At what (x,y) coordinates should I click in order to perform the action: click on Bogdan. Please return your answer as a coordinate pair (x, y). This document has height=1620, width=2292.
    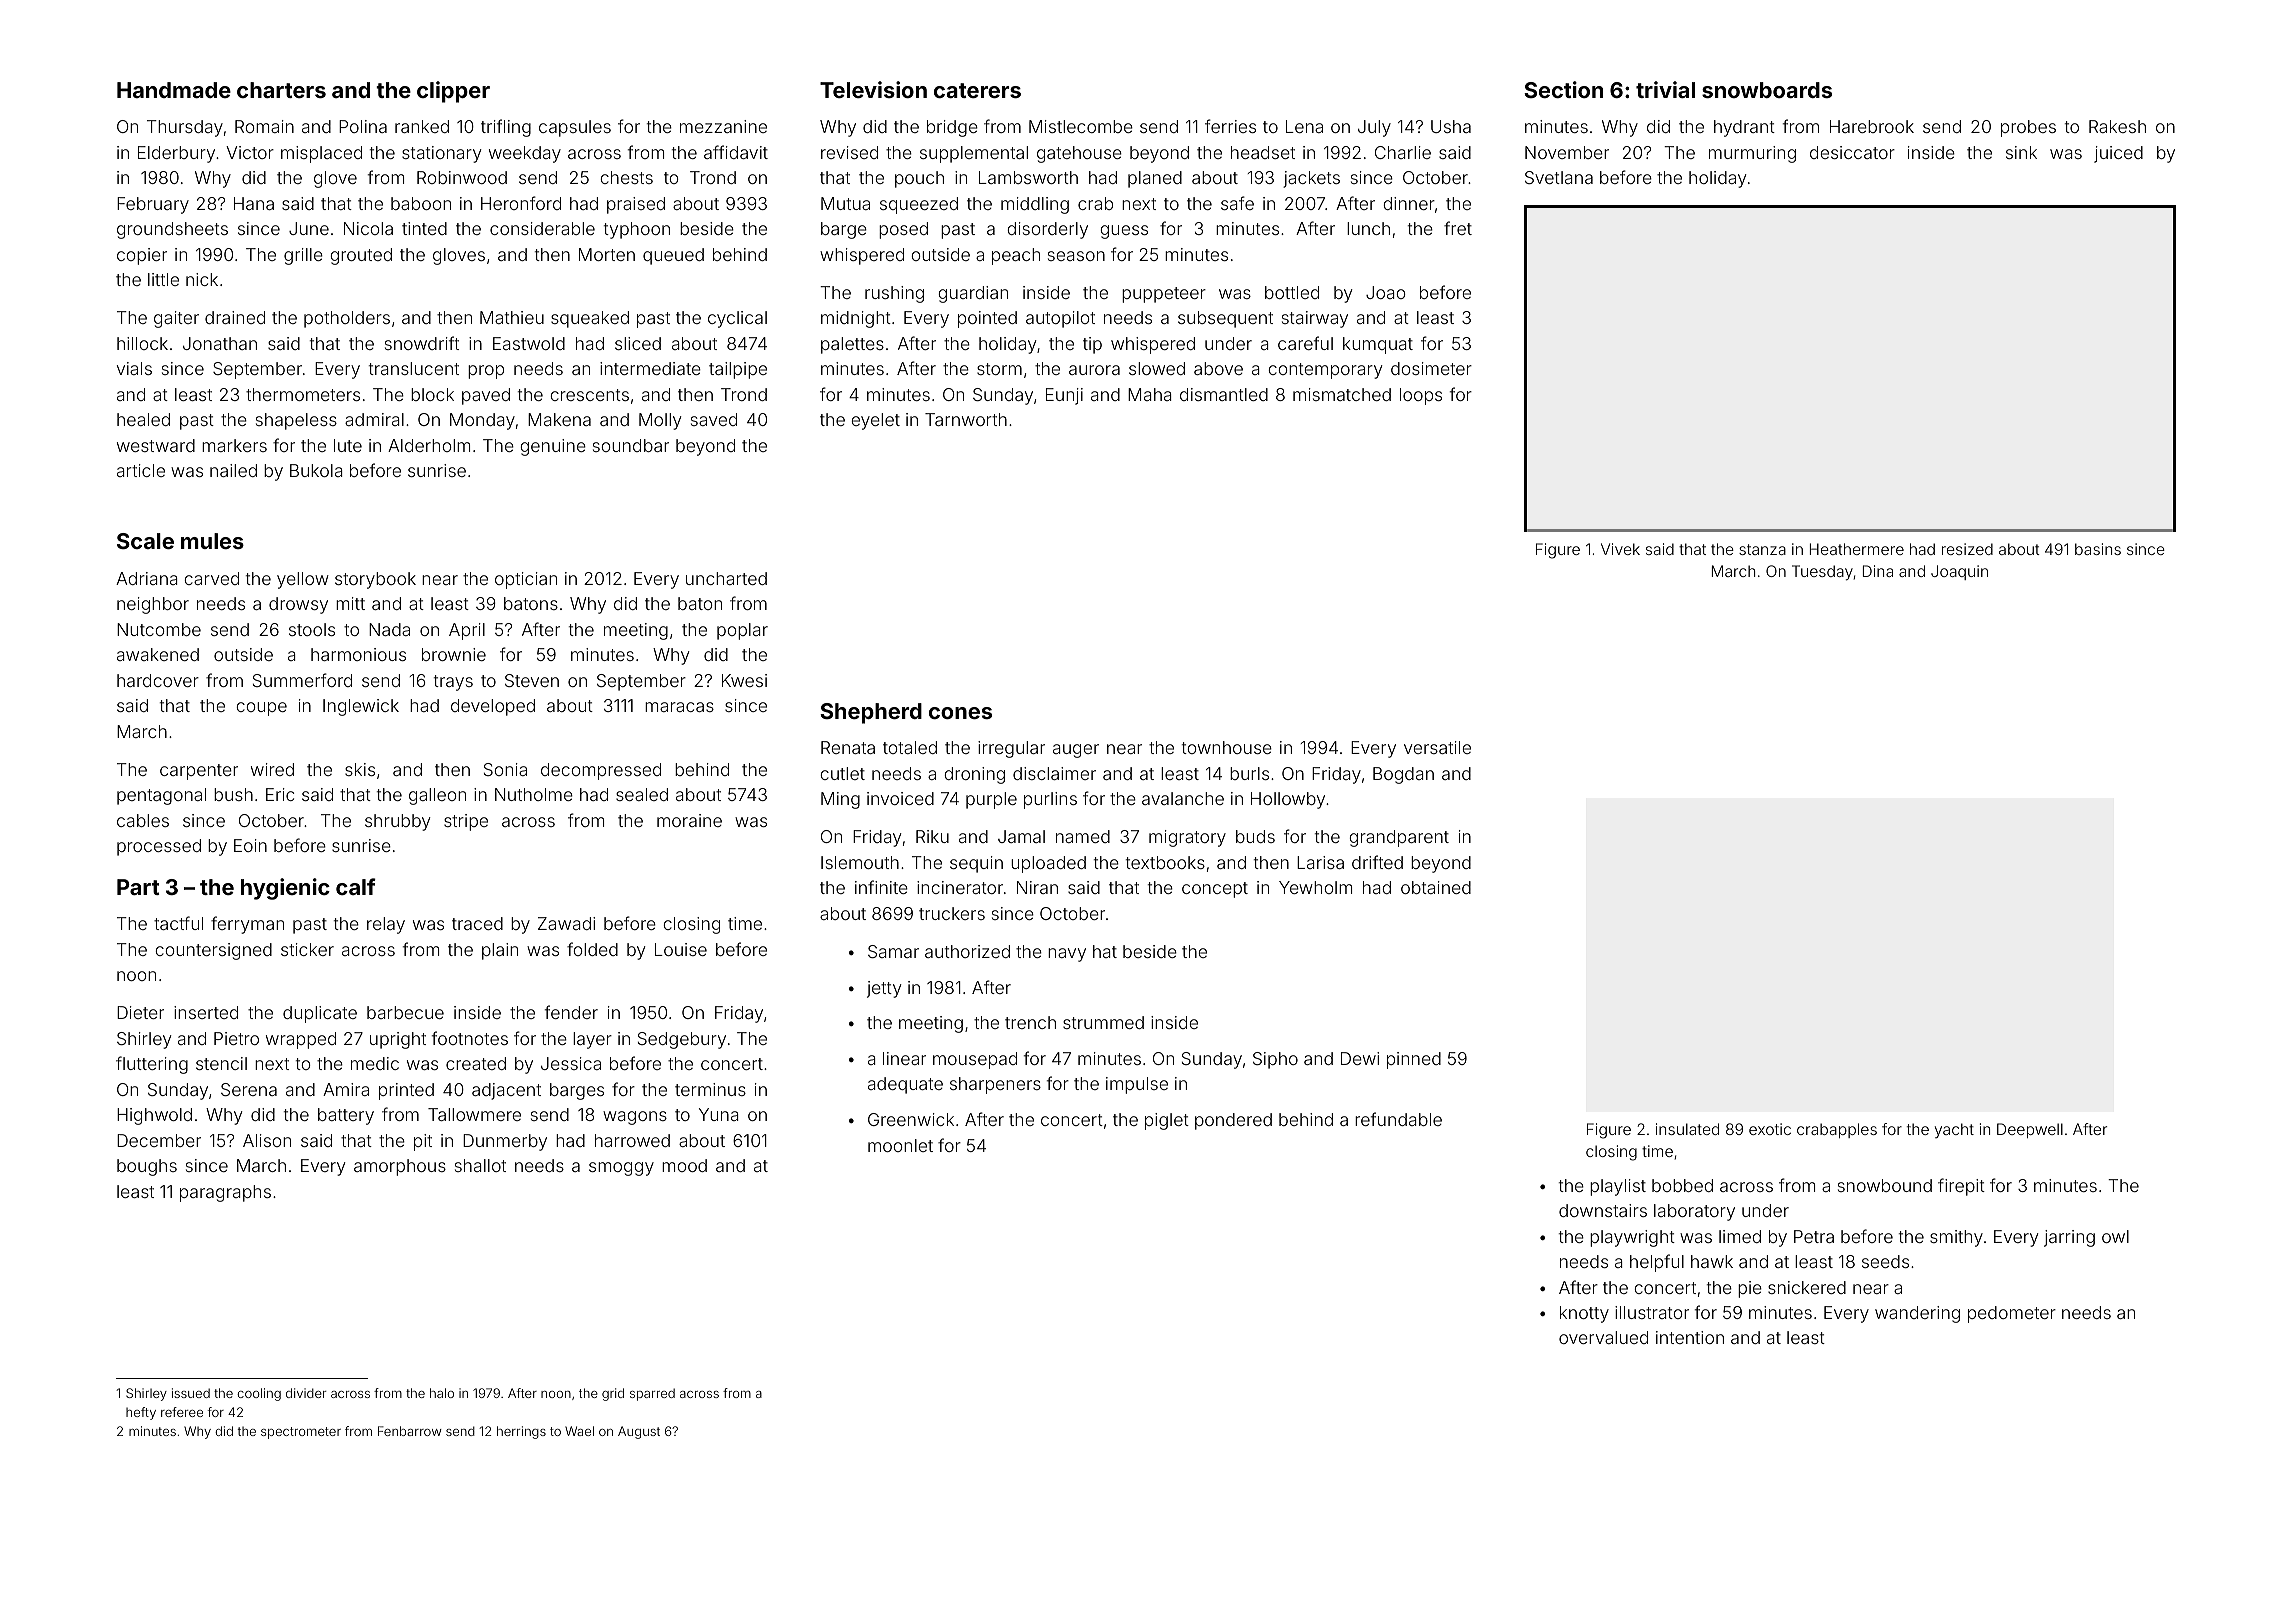
    Looking at the image, I should click on (1403, 775).
